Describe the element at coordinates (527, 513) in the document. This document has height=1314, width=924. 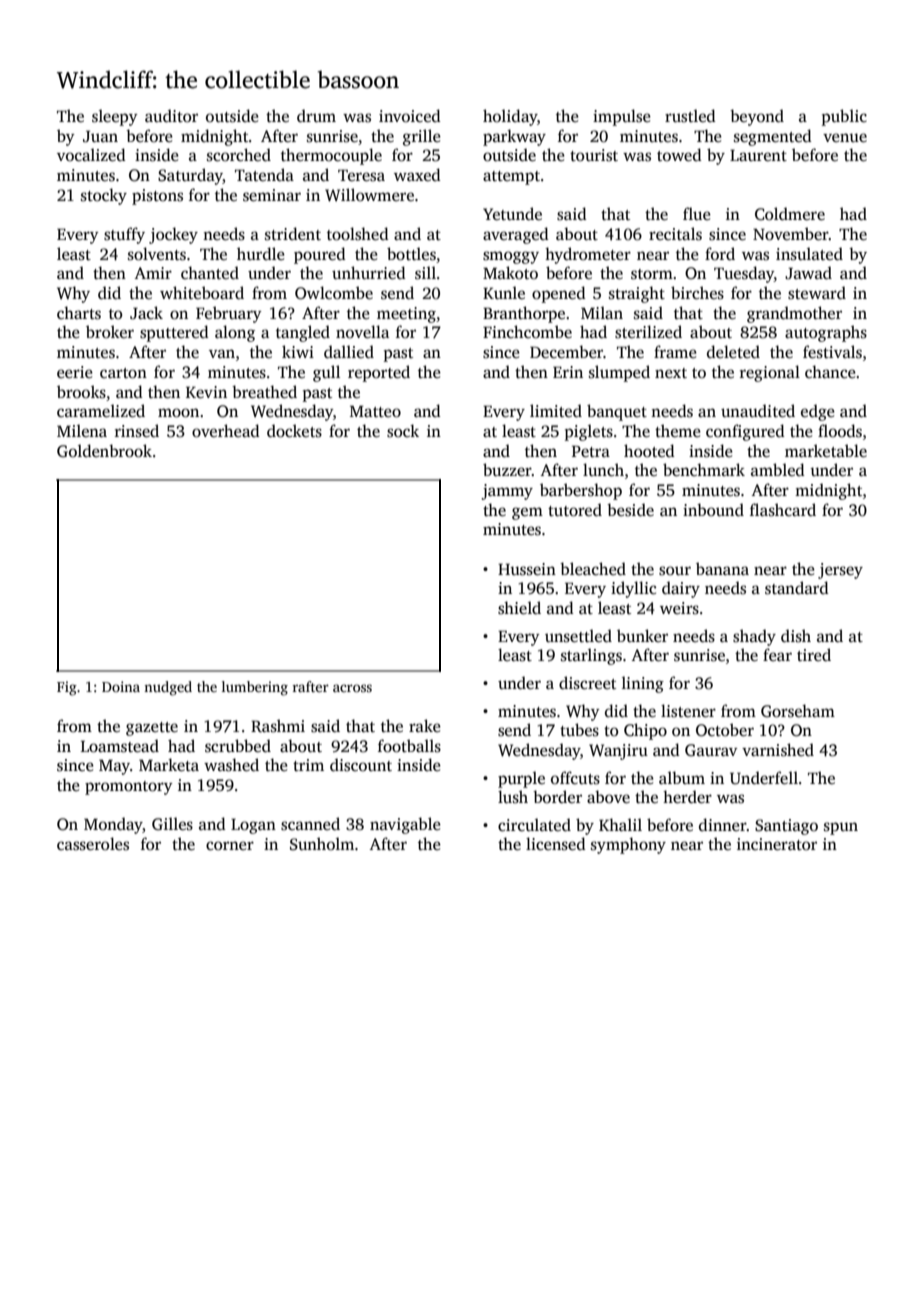
I see `gem` at that location.
